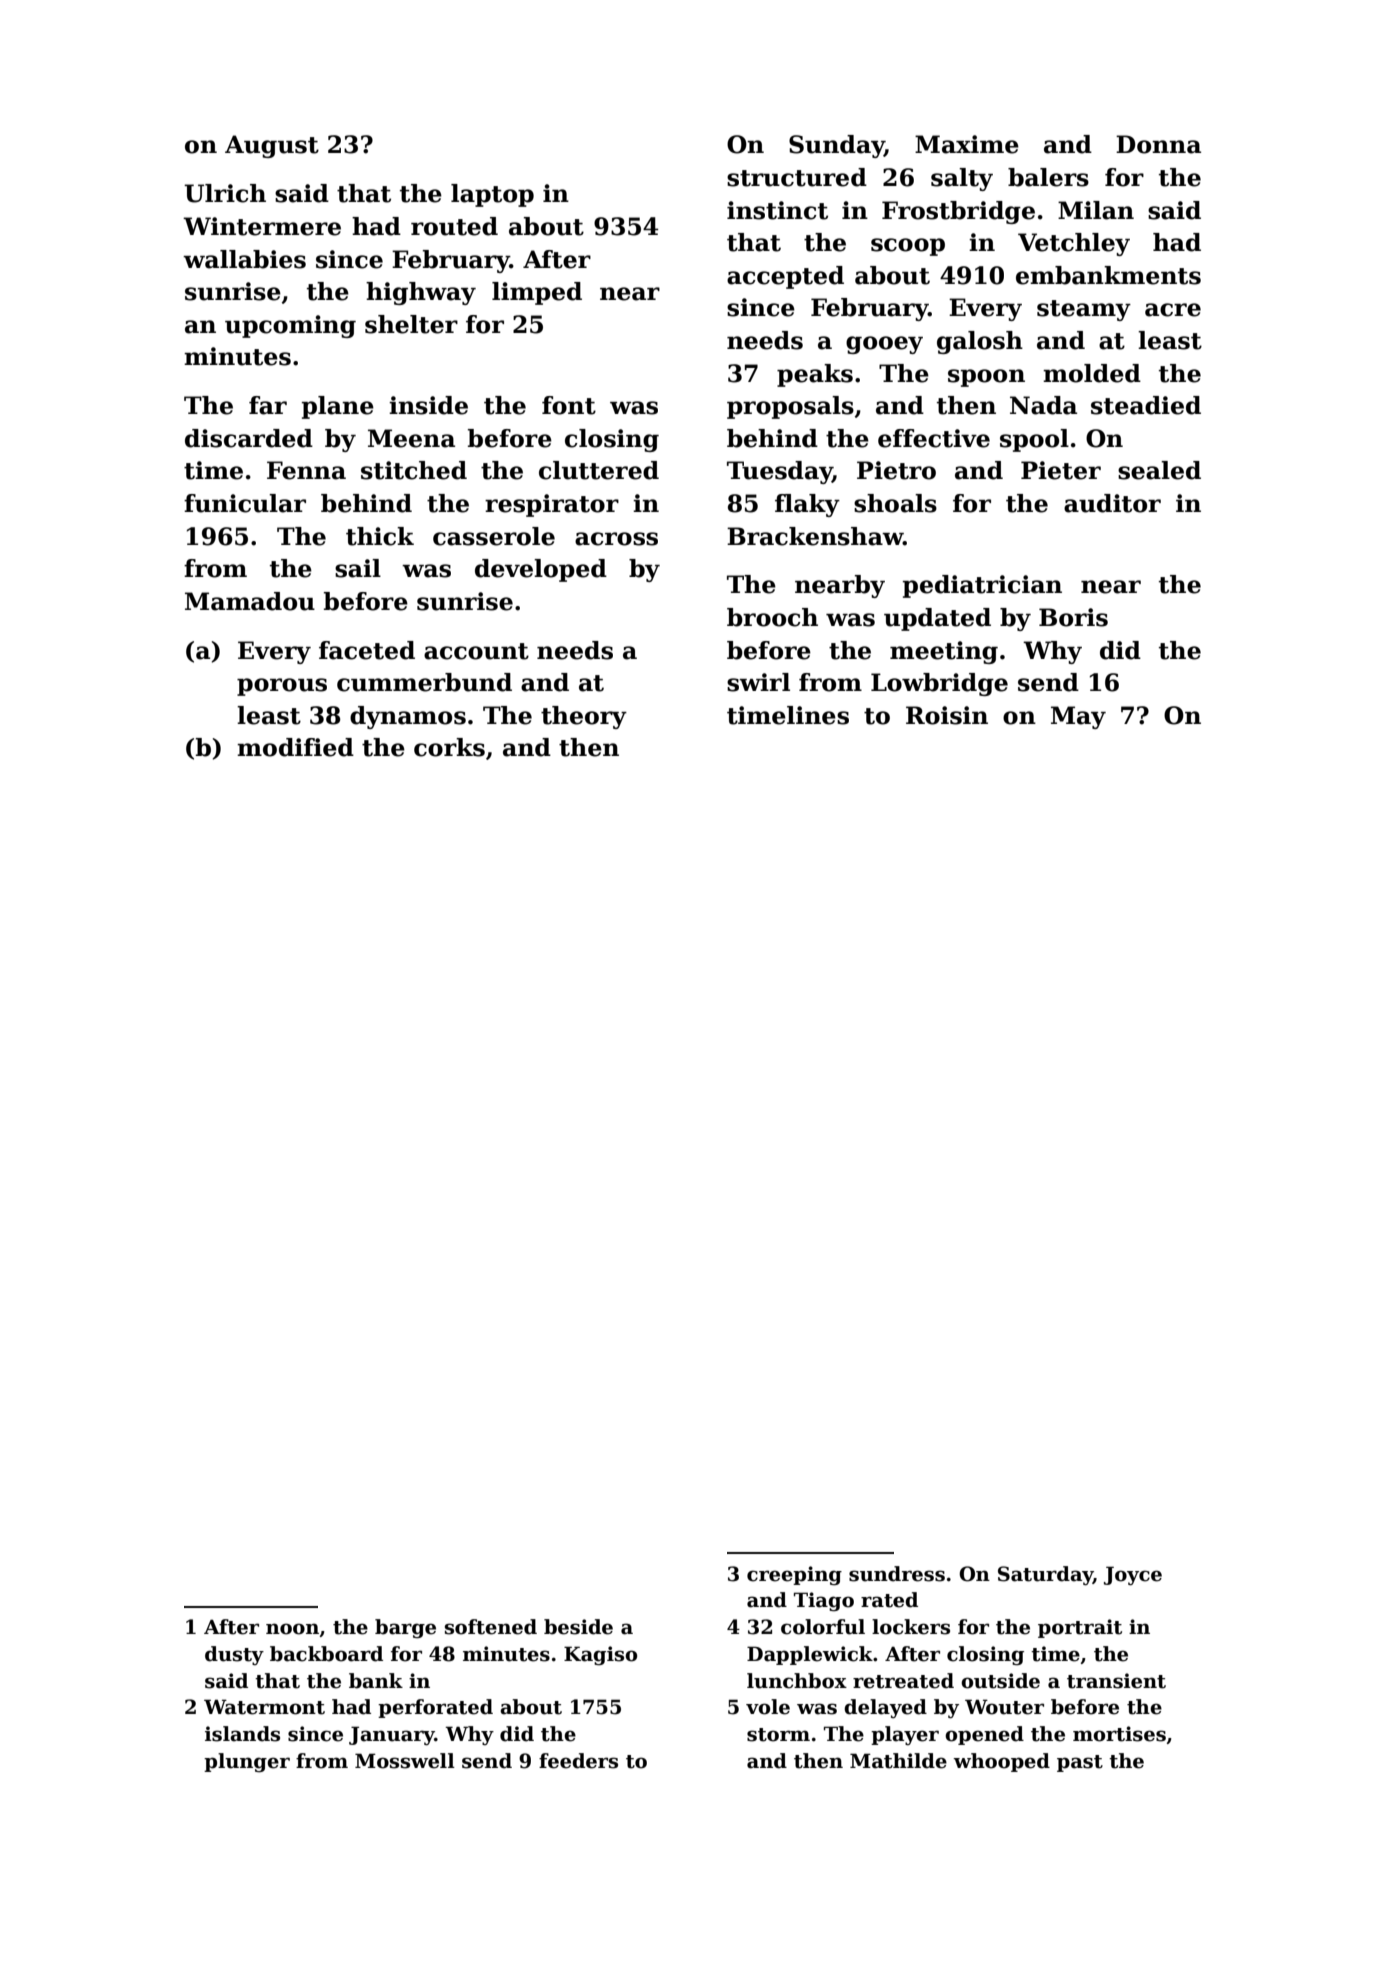 The image size is (1386, 1969). What do you see at coordinates (380, 536) in the screenshot?
I see `thick` at bounding box center [380, 536].
